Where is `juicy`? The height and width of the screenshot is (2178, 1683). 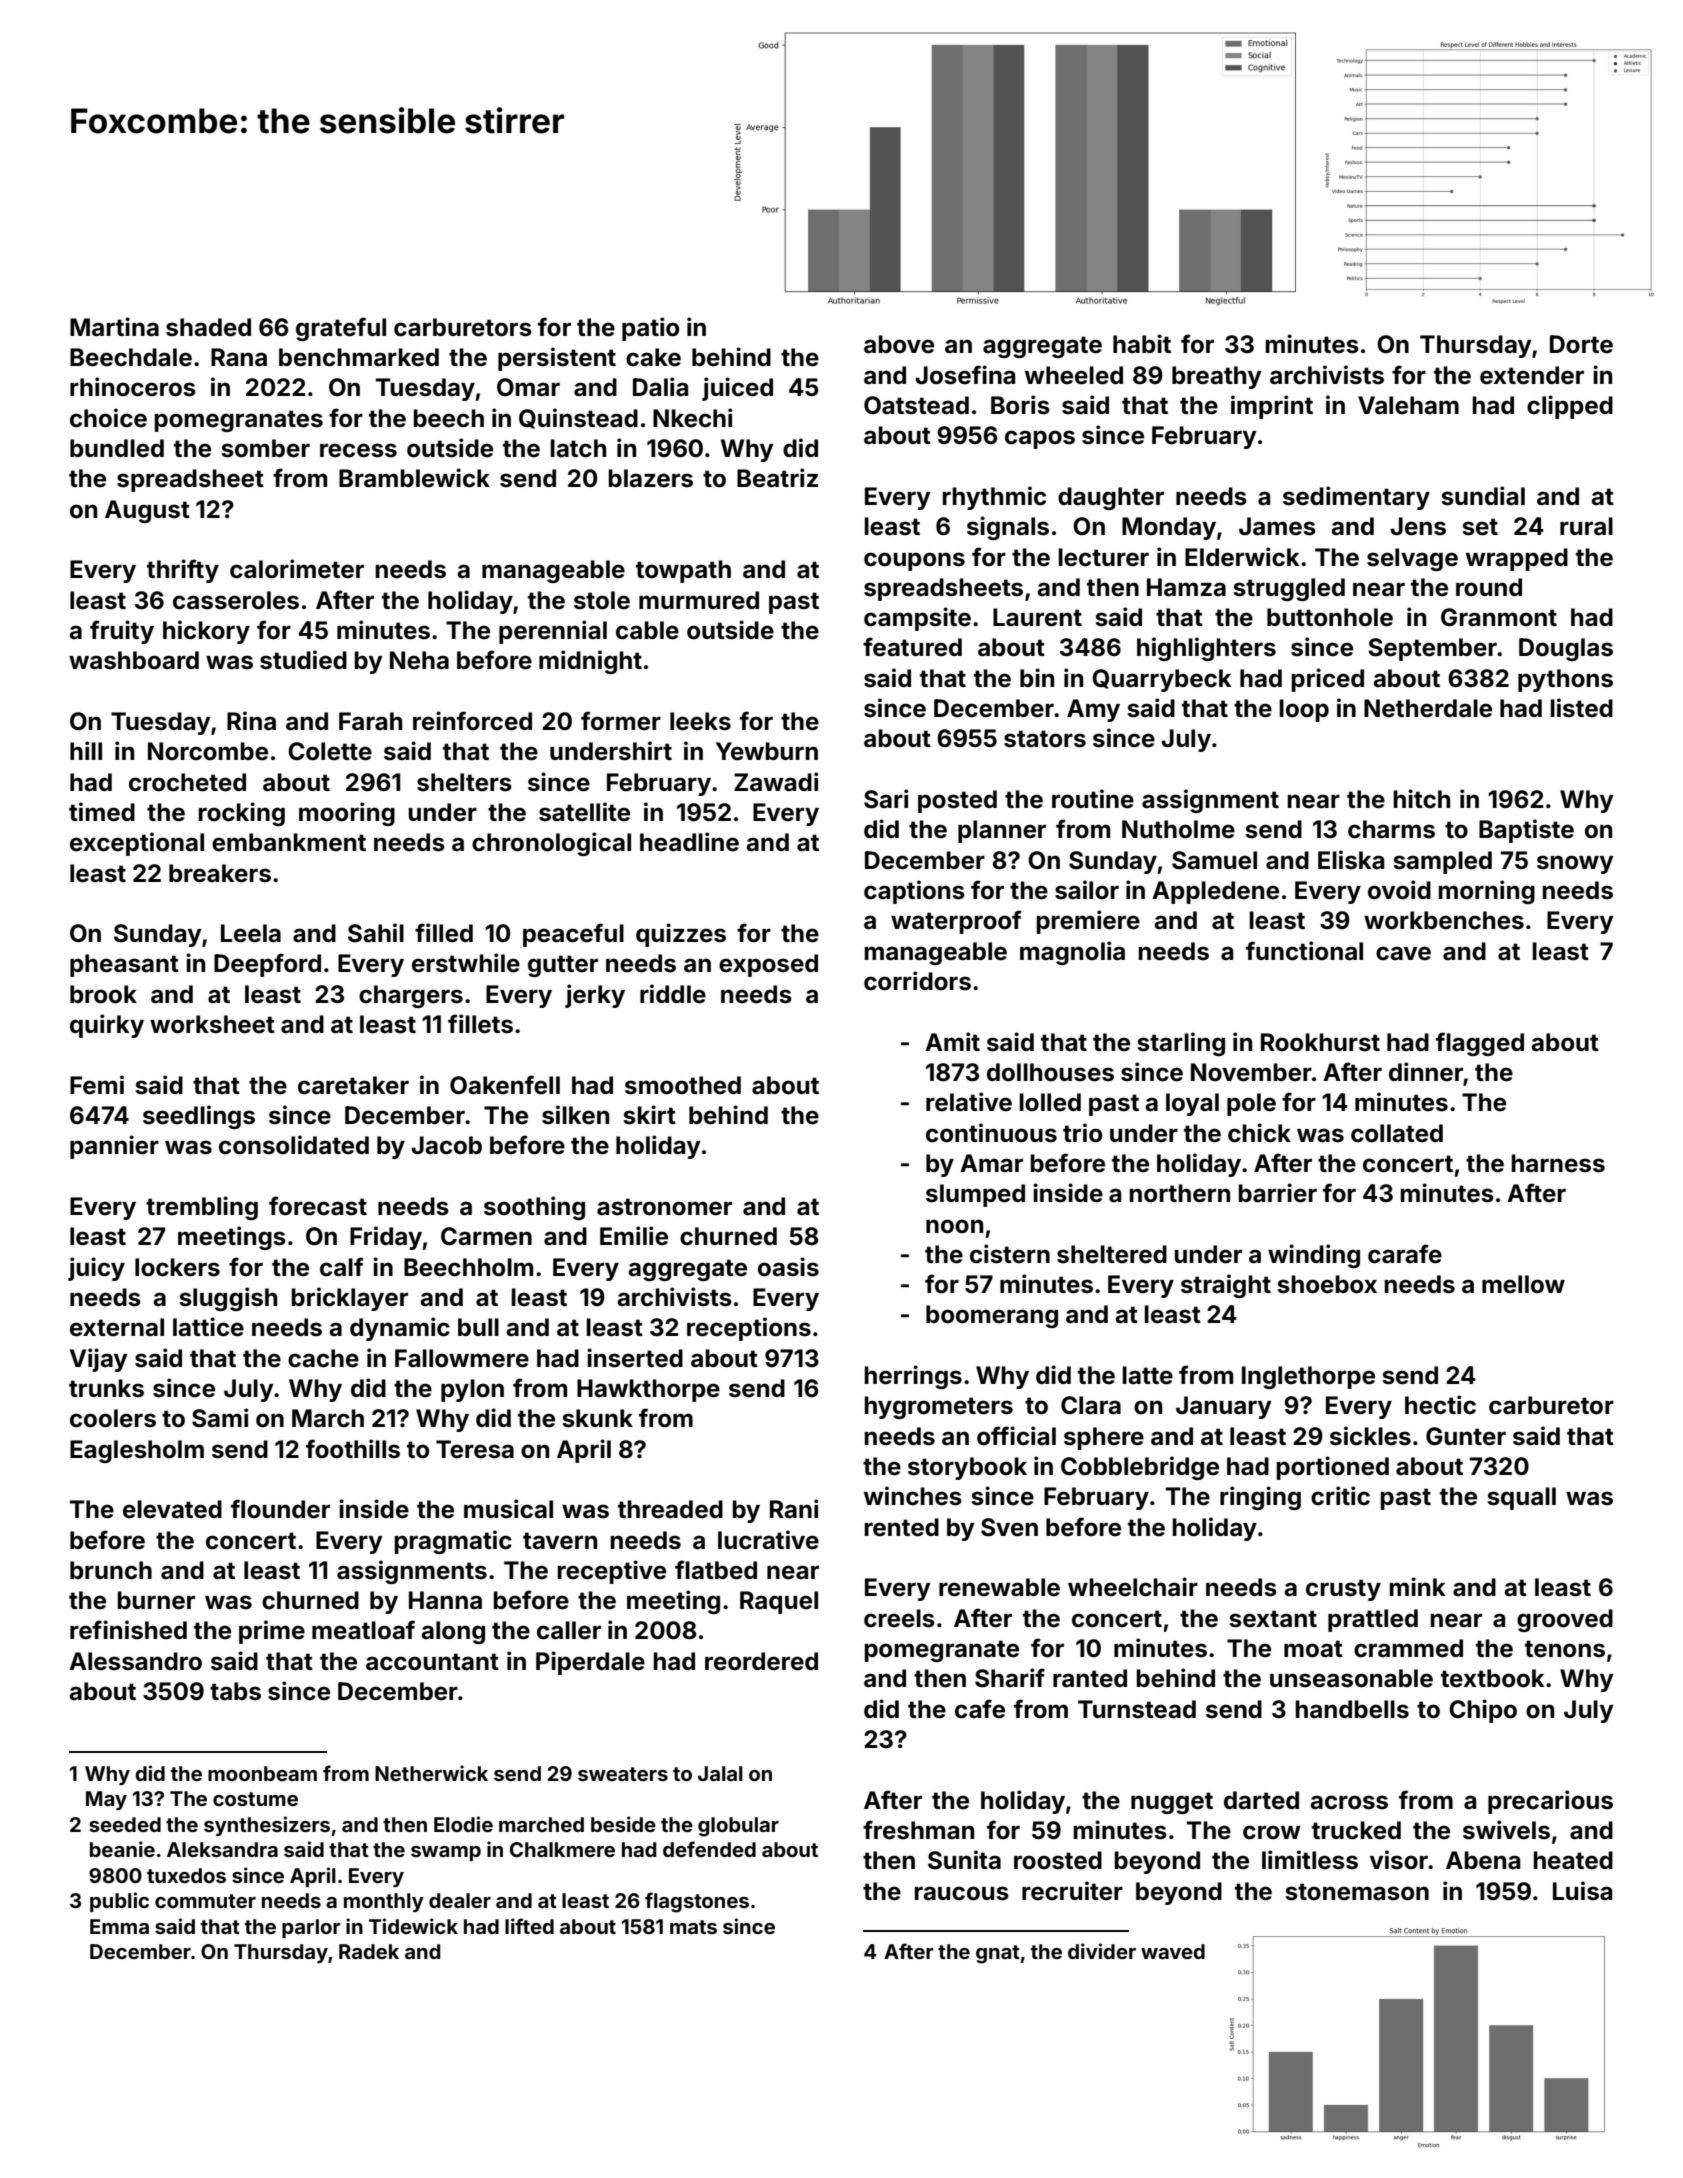
juicy is located at coordinates (96, 1269).
